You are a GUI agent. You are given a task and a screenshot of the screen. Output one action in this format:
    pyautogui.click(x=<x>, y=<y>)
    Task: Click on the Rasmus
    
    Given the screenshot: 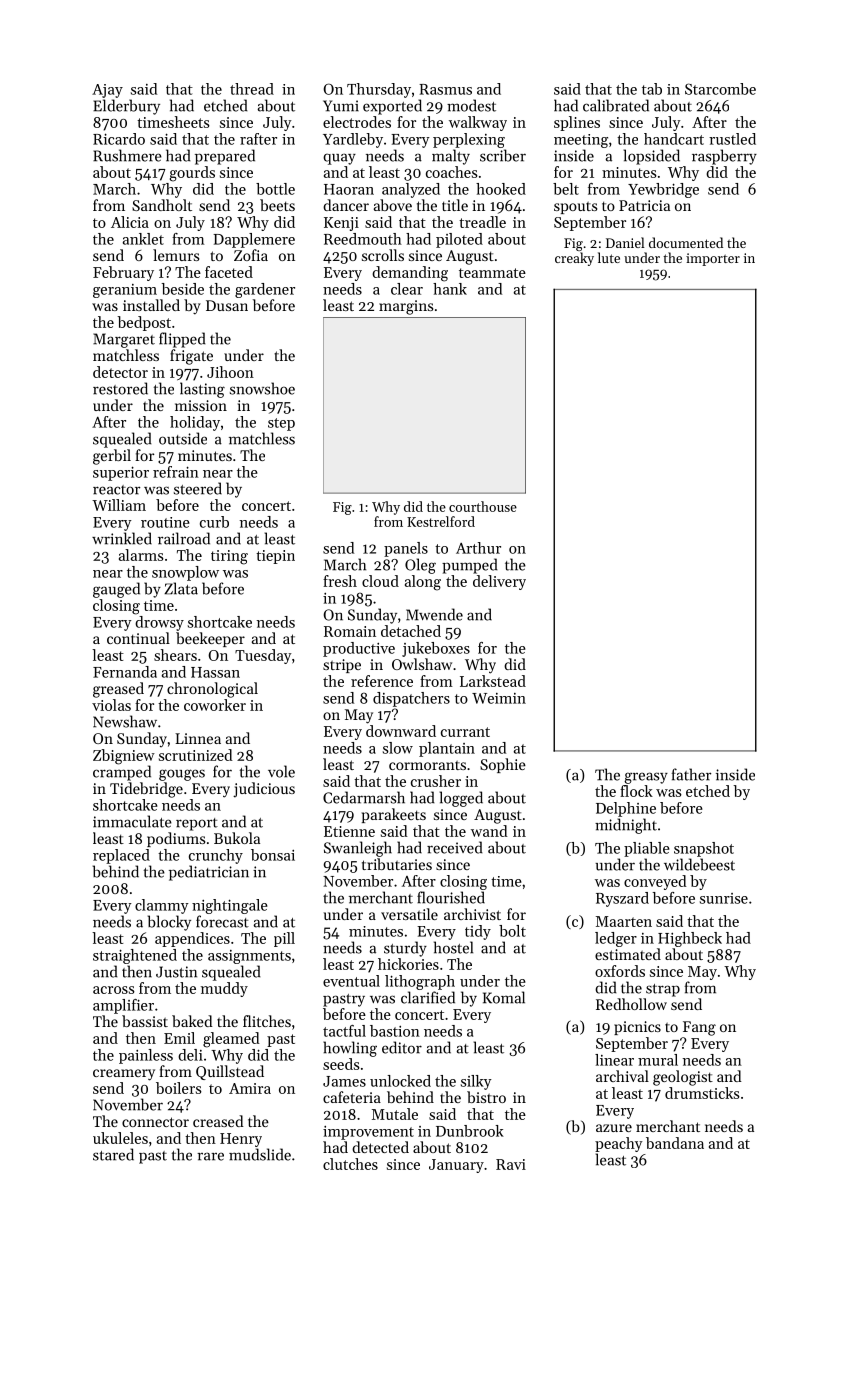 What is the action you would take?
    pyautogui.click(x=445, y=89)
